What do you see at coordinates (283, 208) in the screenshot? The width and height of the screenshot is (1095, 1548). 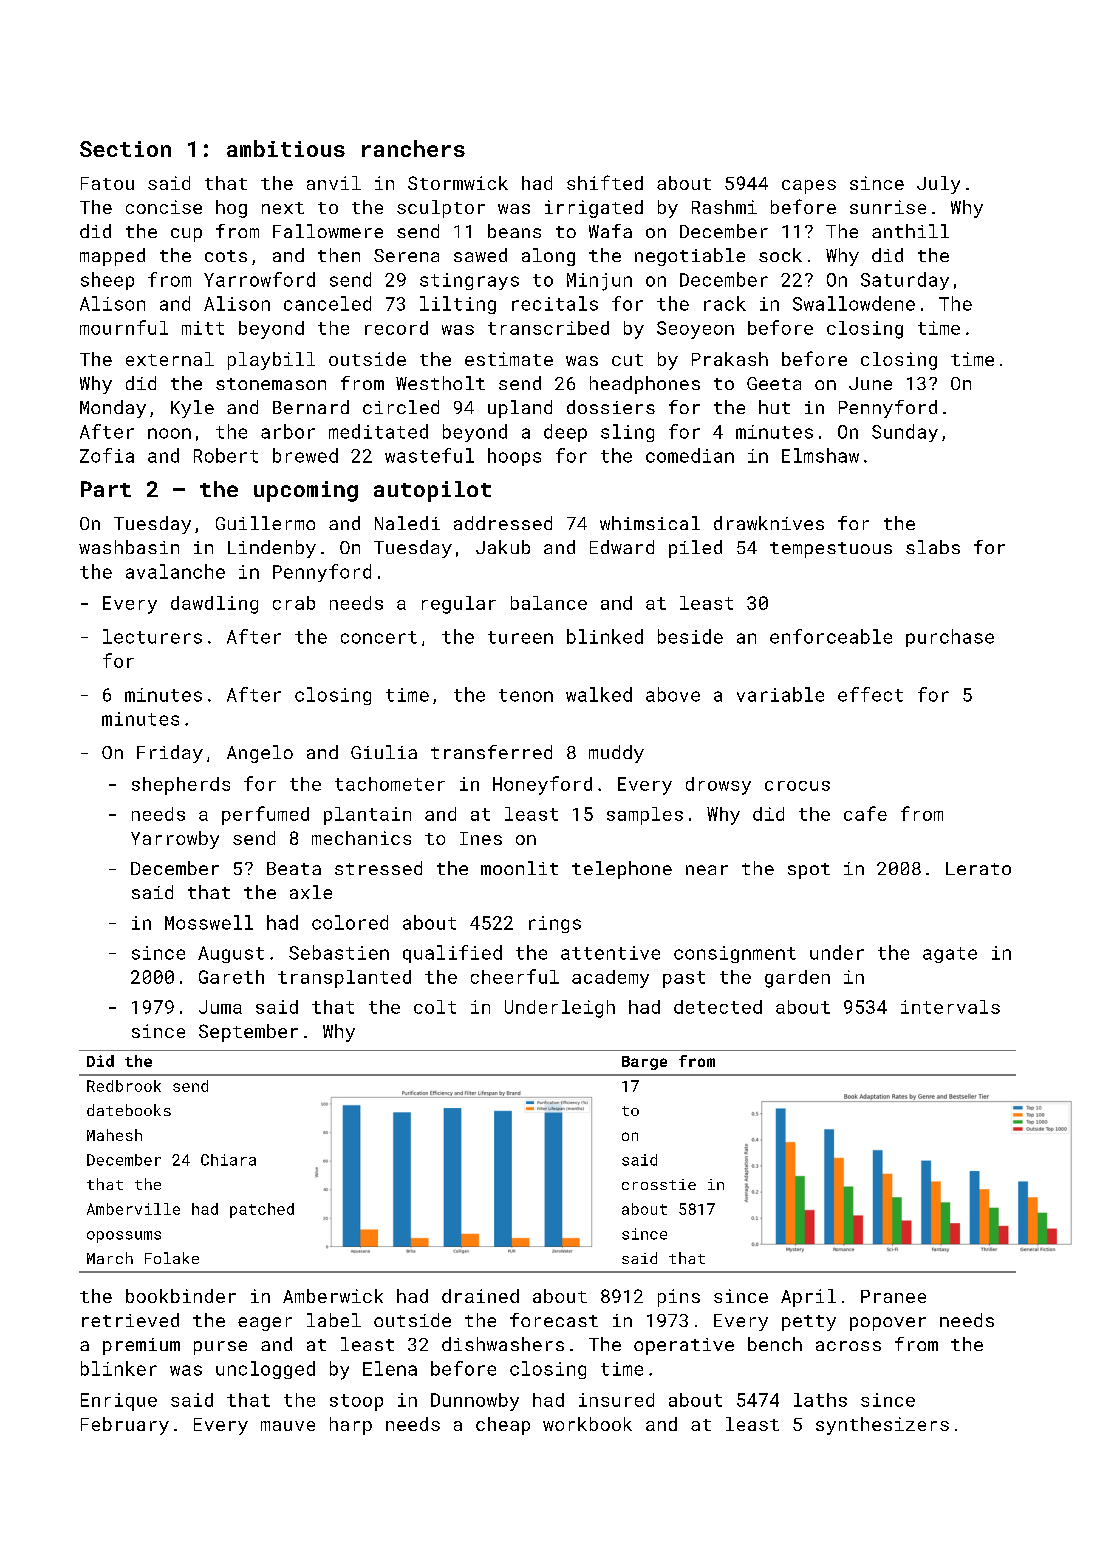 I see `next` at bounding box center [283, 208].
